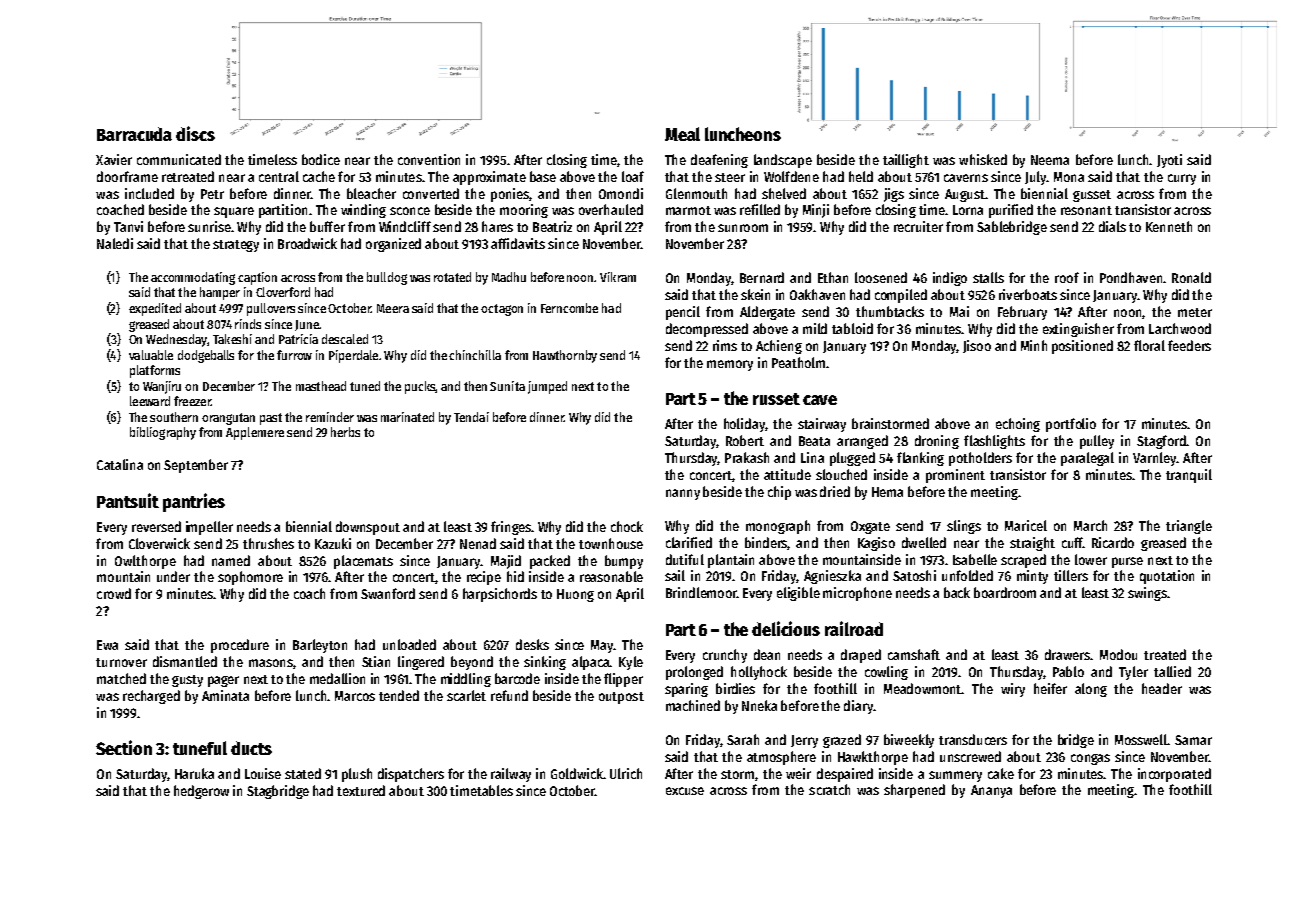 This screenshot has width=1308, height=924. I want to click on whisked, so click(983, 159).
